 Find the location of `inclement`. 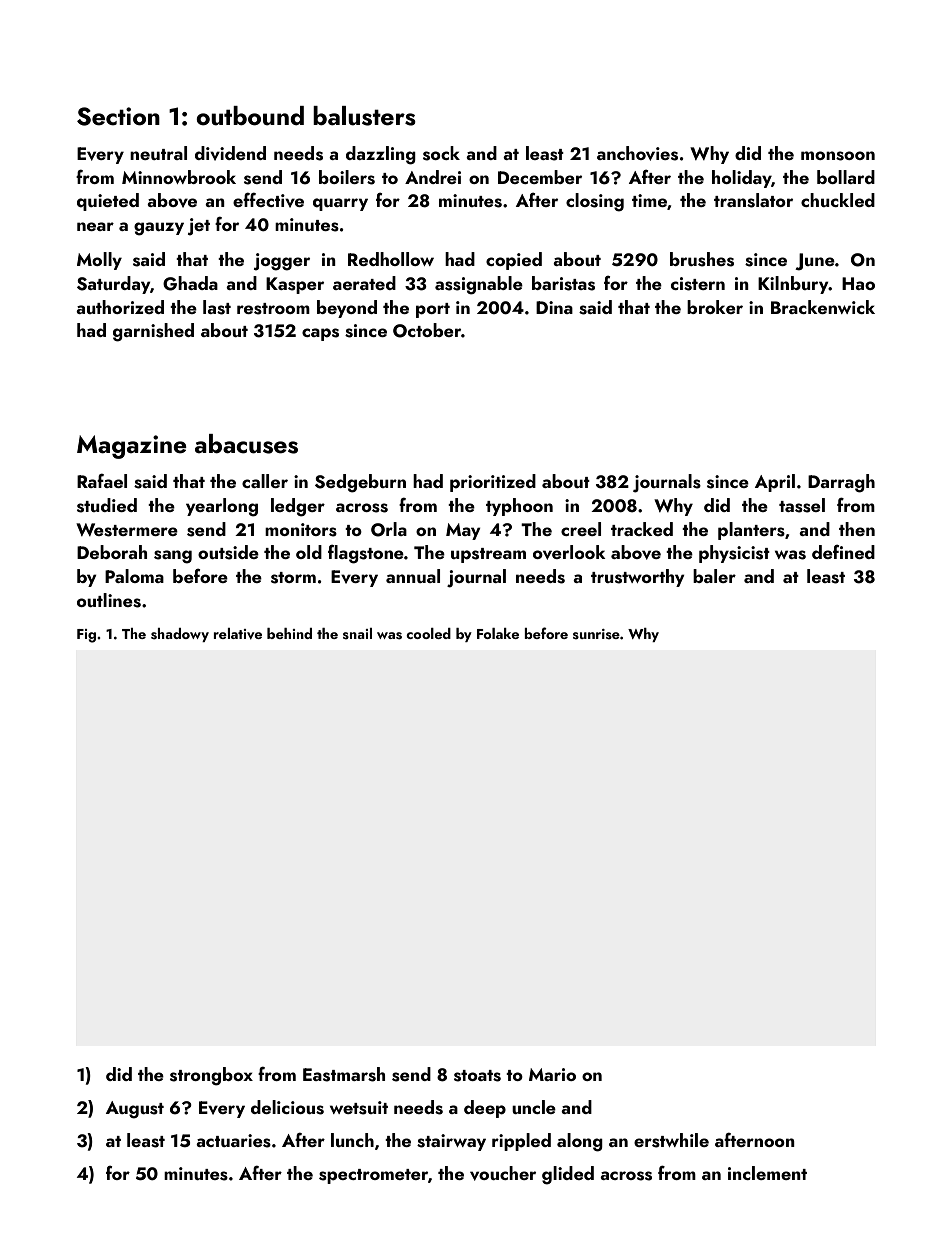

inclement is located at coordinates (767, 1173).
